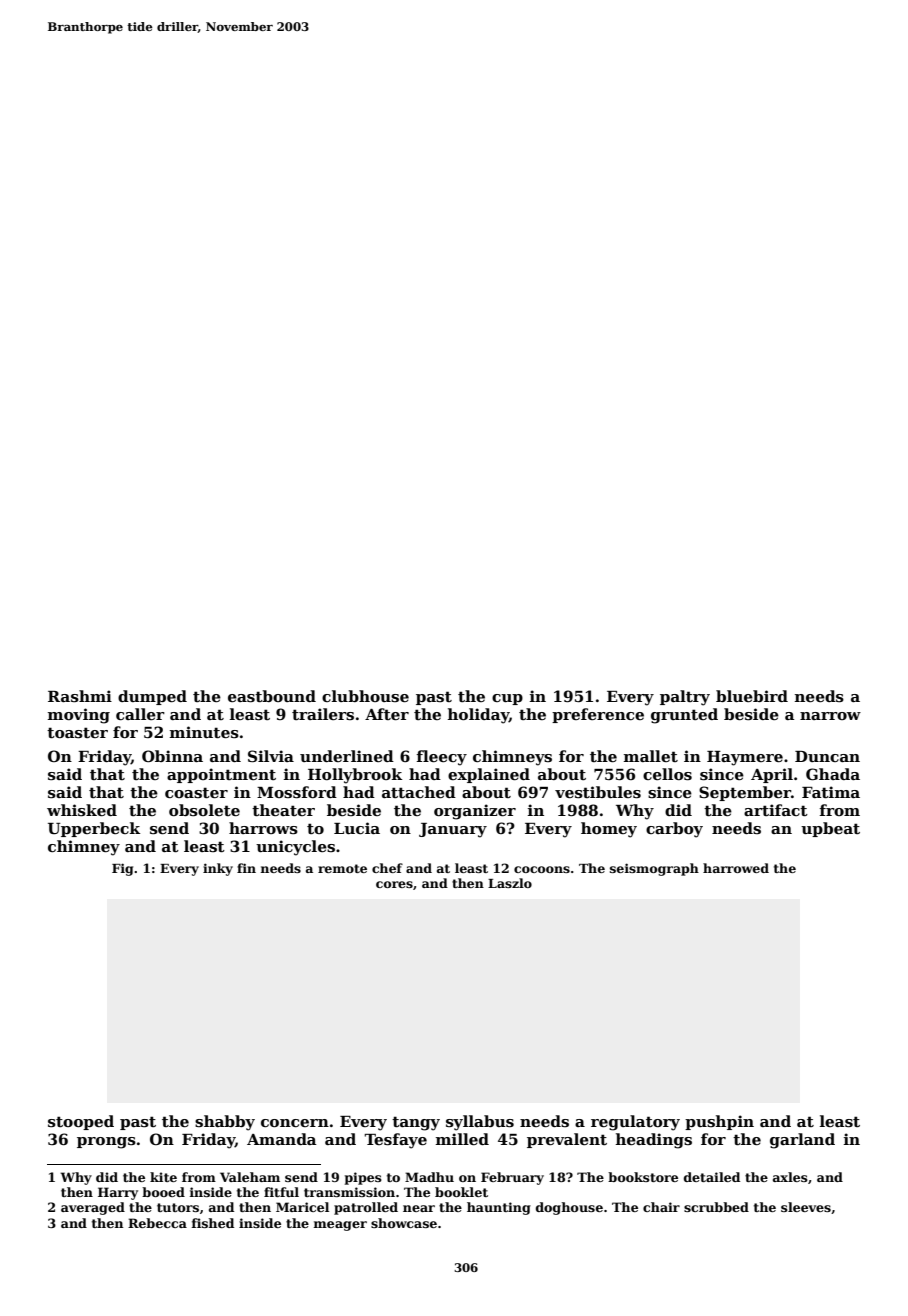 Image resolution: width=908 pixels, height=1316 pixels. Describe the element at coordinates (462, 1139) in the screenshot. I see `milled` at that location.
